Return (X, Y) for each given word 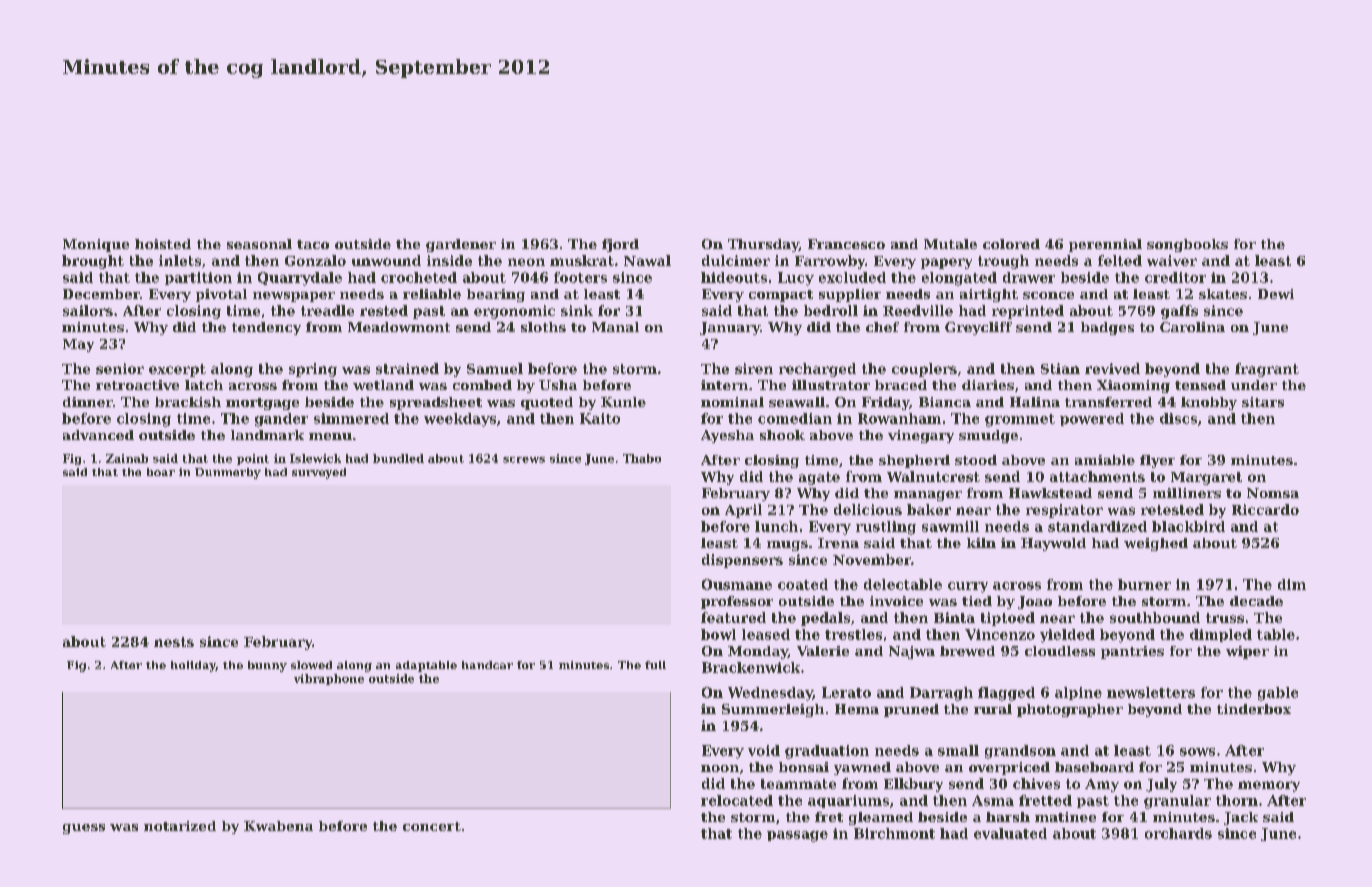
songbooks (1187, 245)
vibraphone (329, 679)
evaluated (1010, 833)
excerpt (177, 370)
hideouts (734, 277)
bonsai (804, 767)
